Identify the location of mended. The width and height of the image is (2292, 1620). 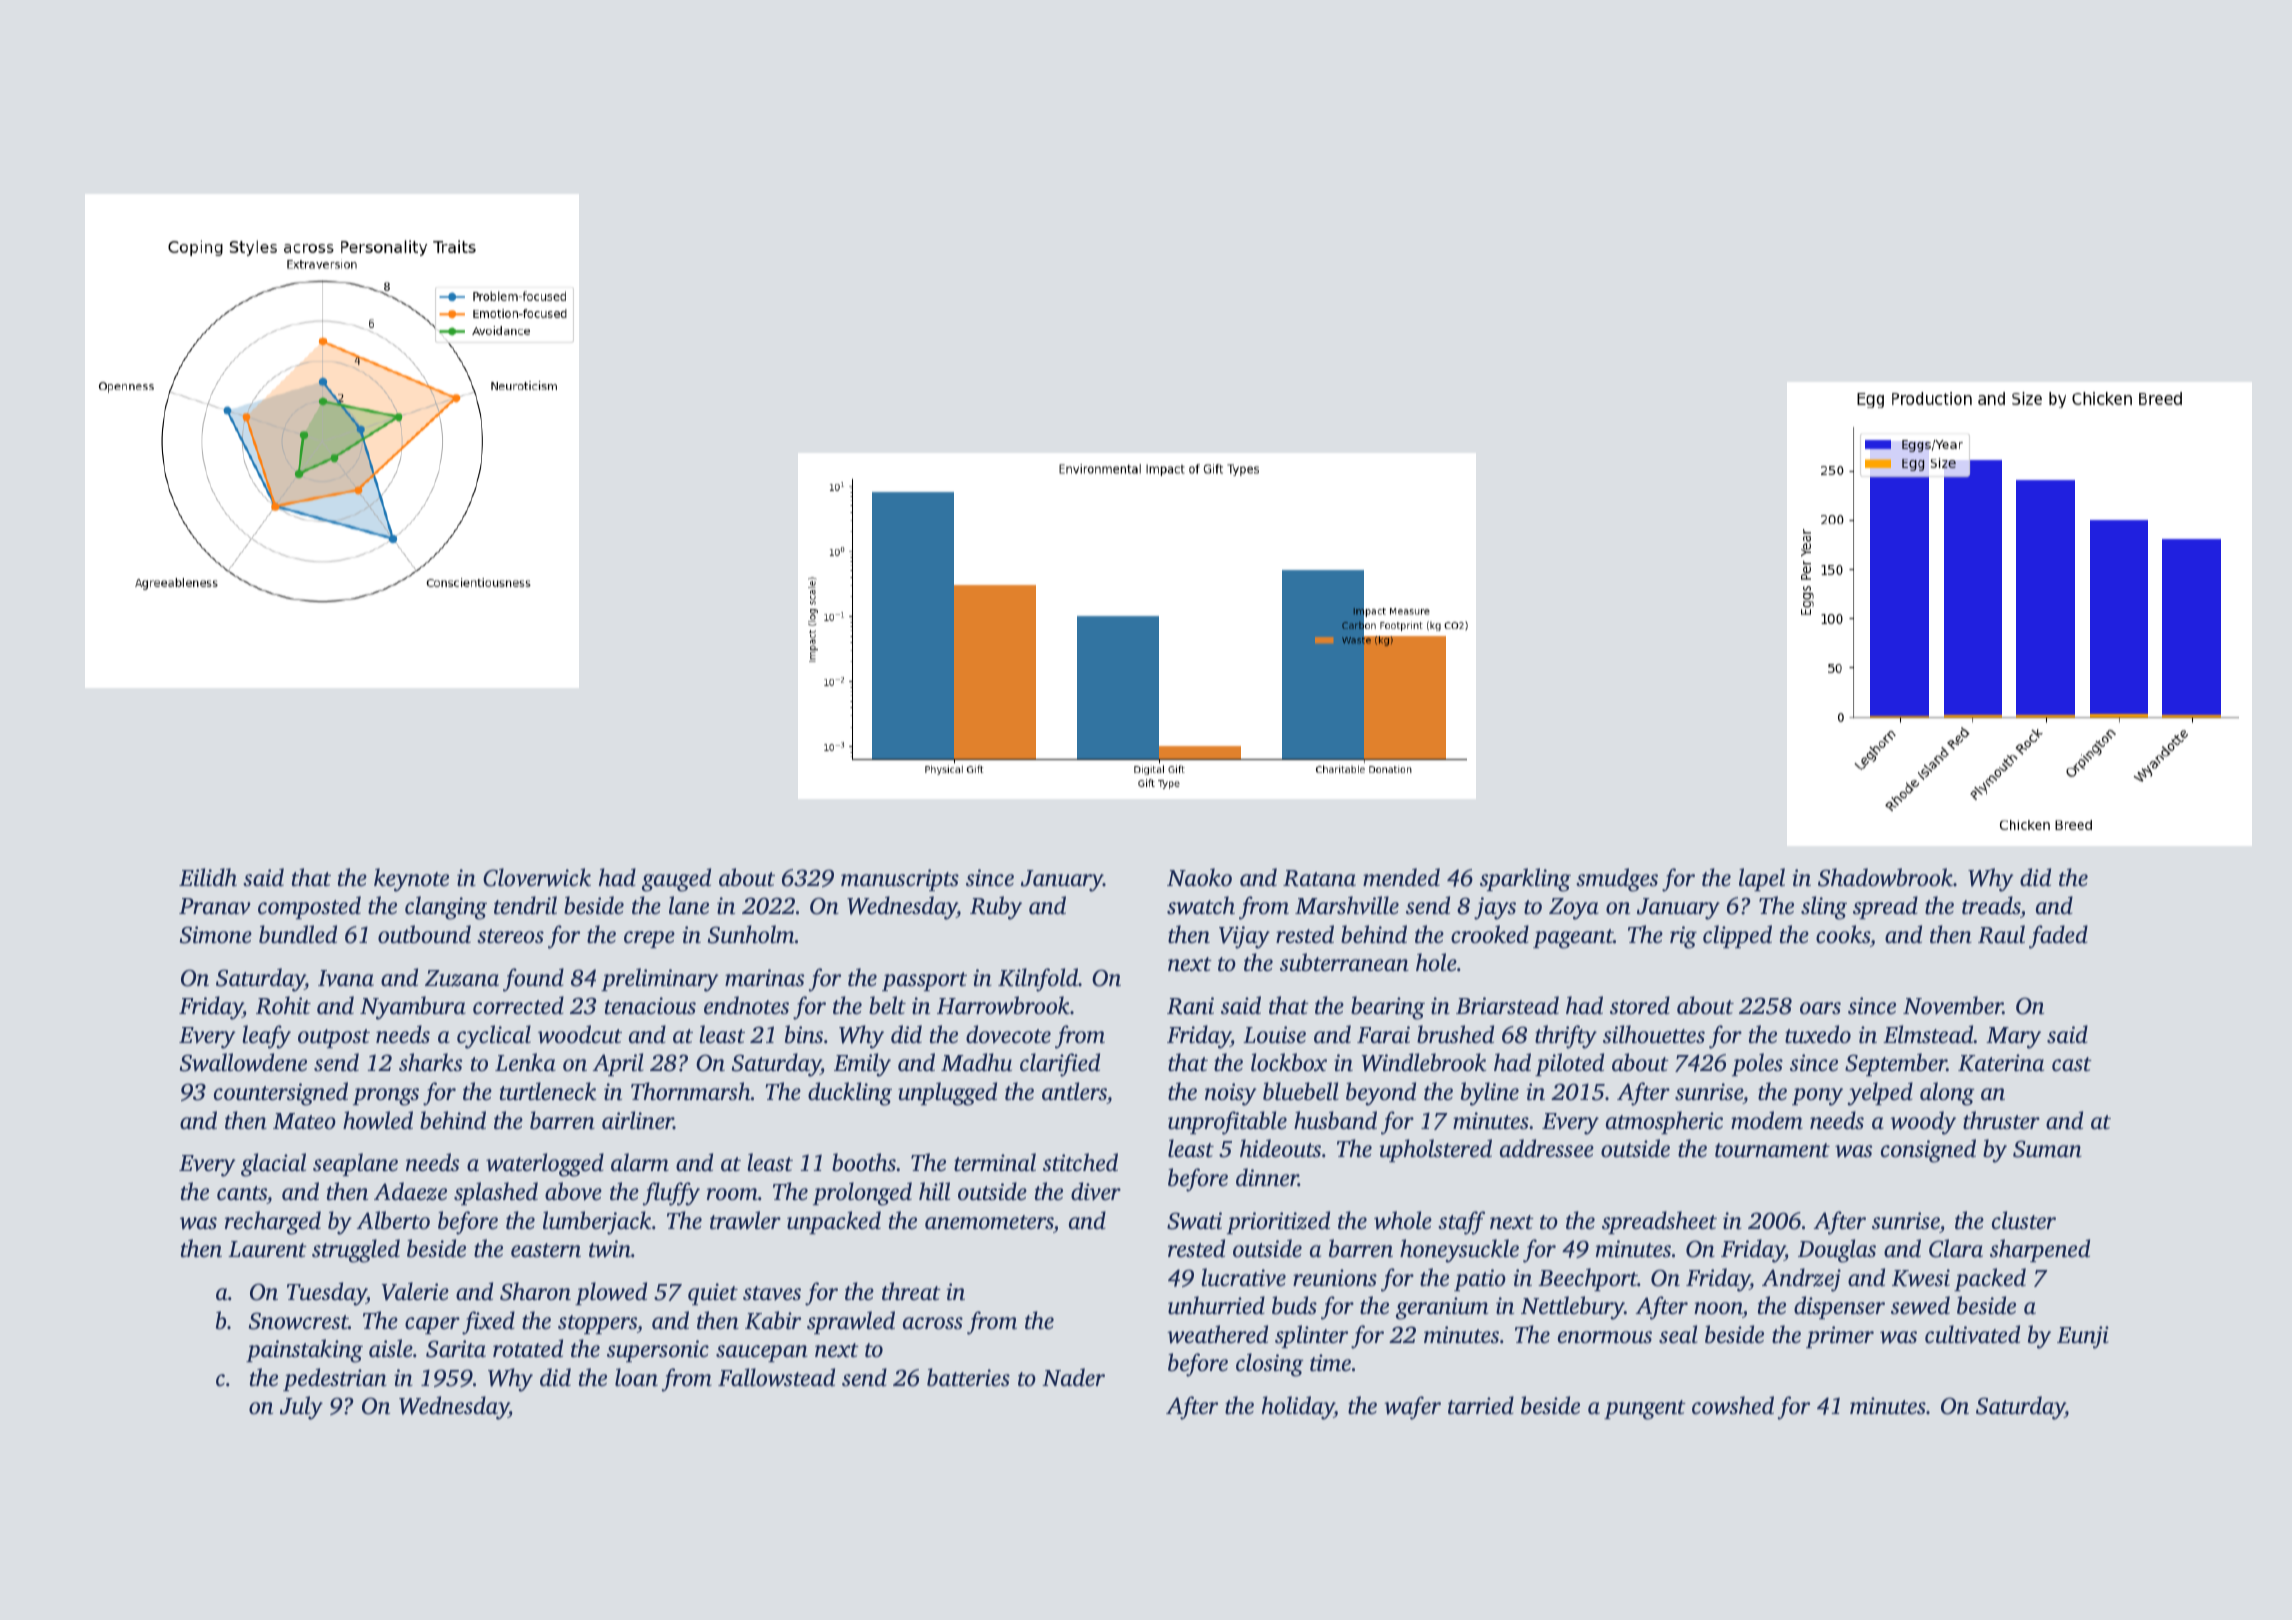
(1401, 877).
